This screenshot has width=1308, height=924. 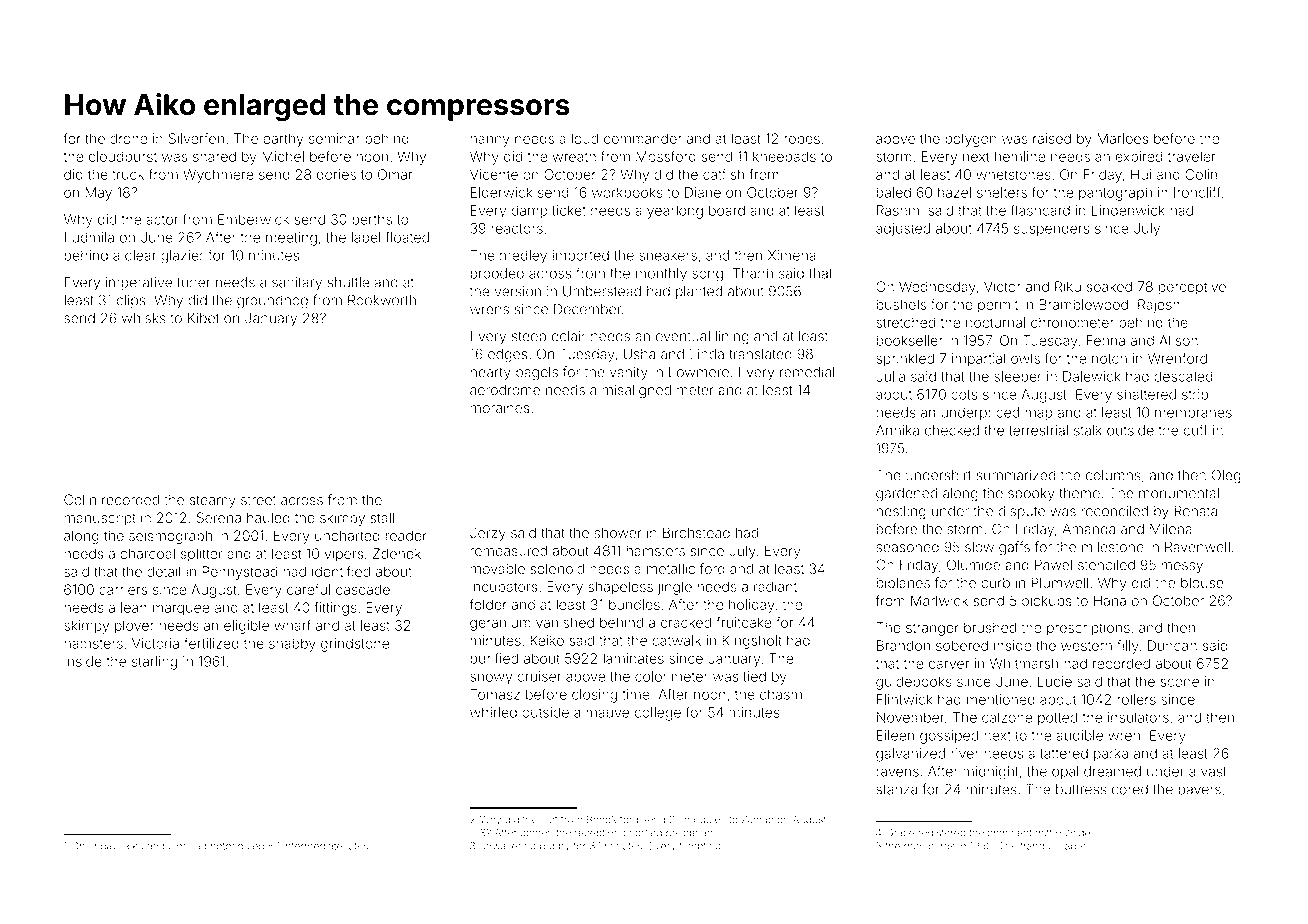 I want to click on Lindenwick, so click(x=1128, y=210).
